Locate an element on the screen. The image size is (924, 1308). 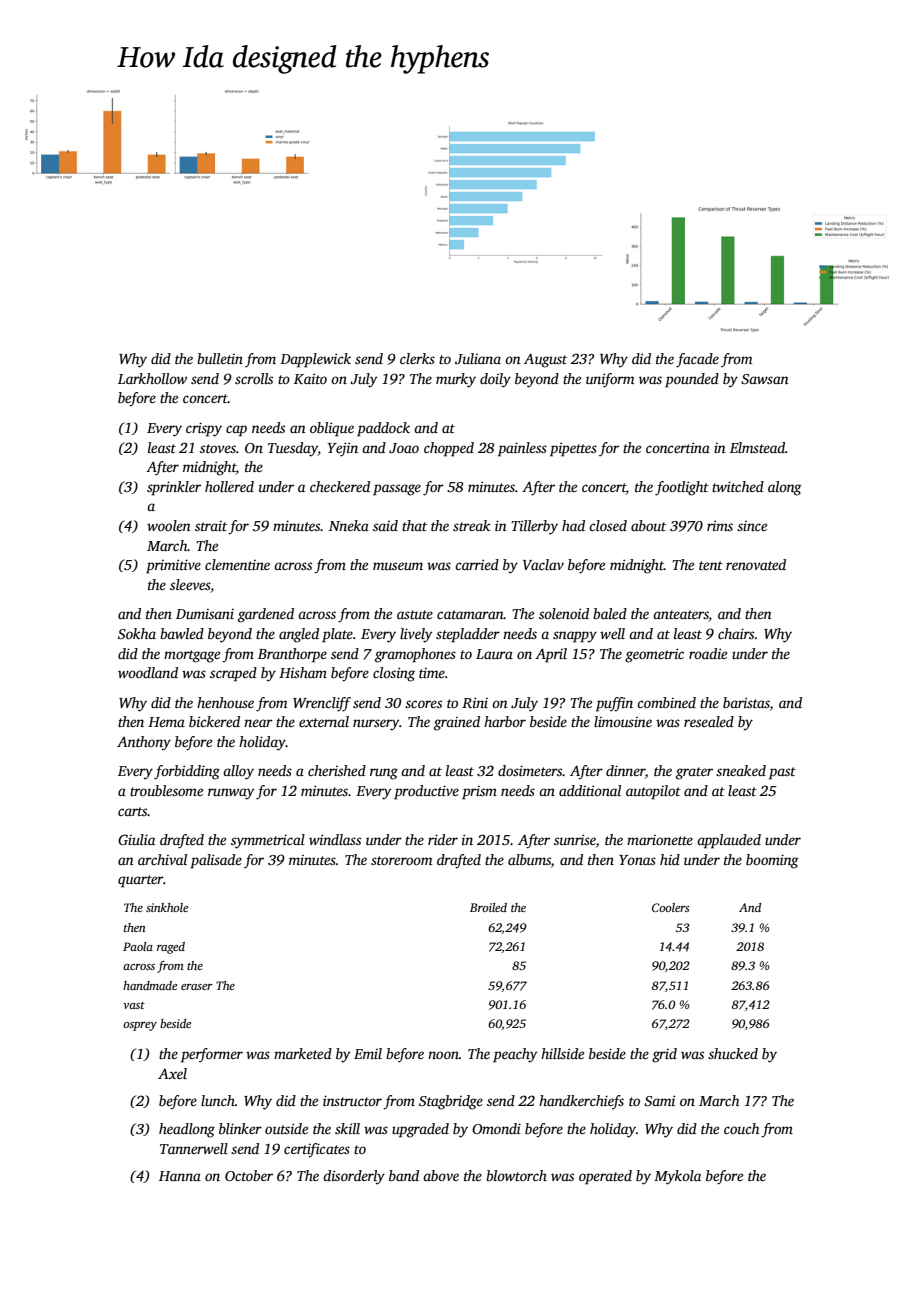
baristas is located at coordinates (746, 702).
